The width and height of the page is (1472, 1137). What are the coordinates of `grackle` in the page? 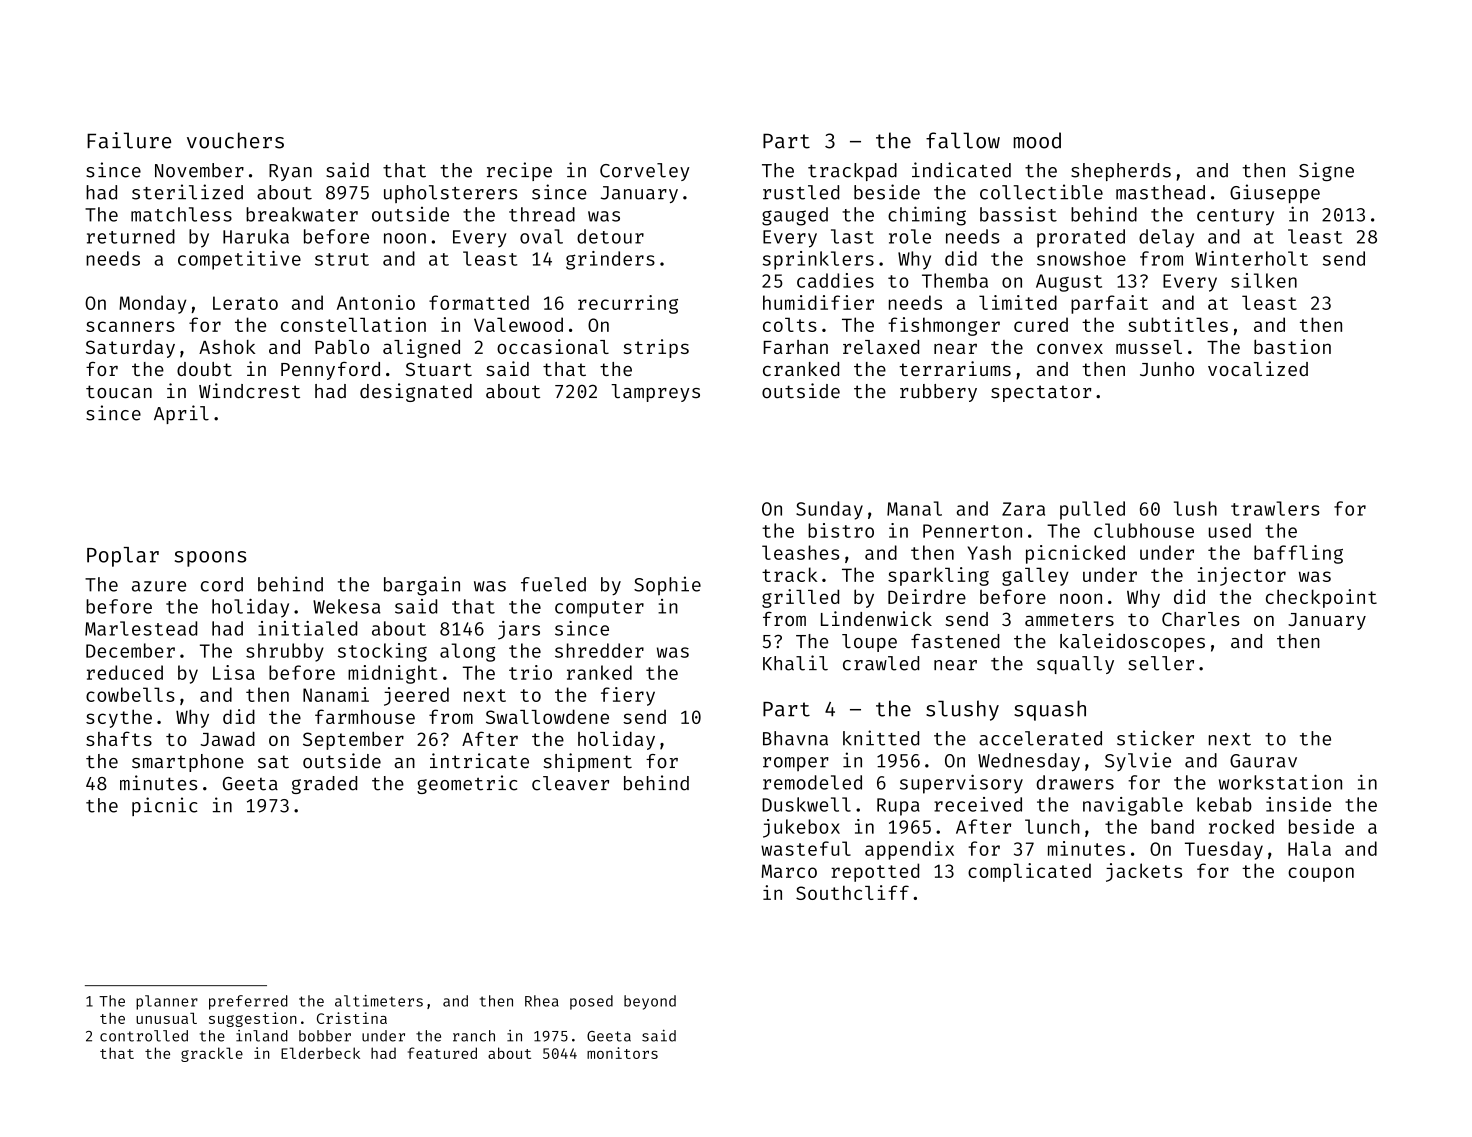 It's located at (212, 1054).
